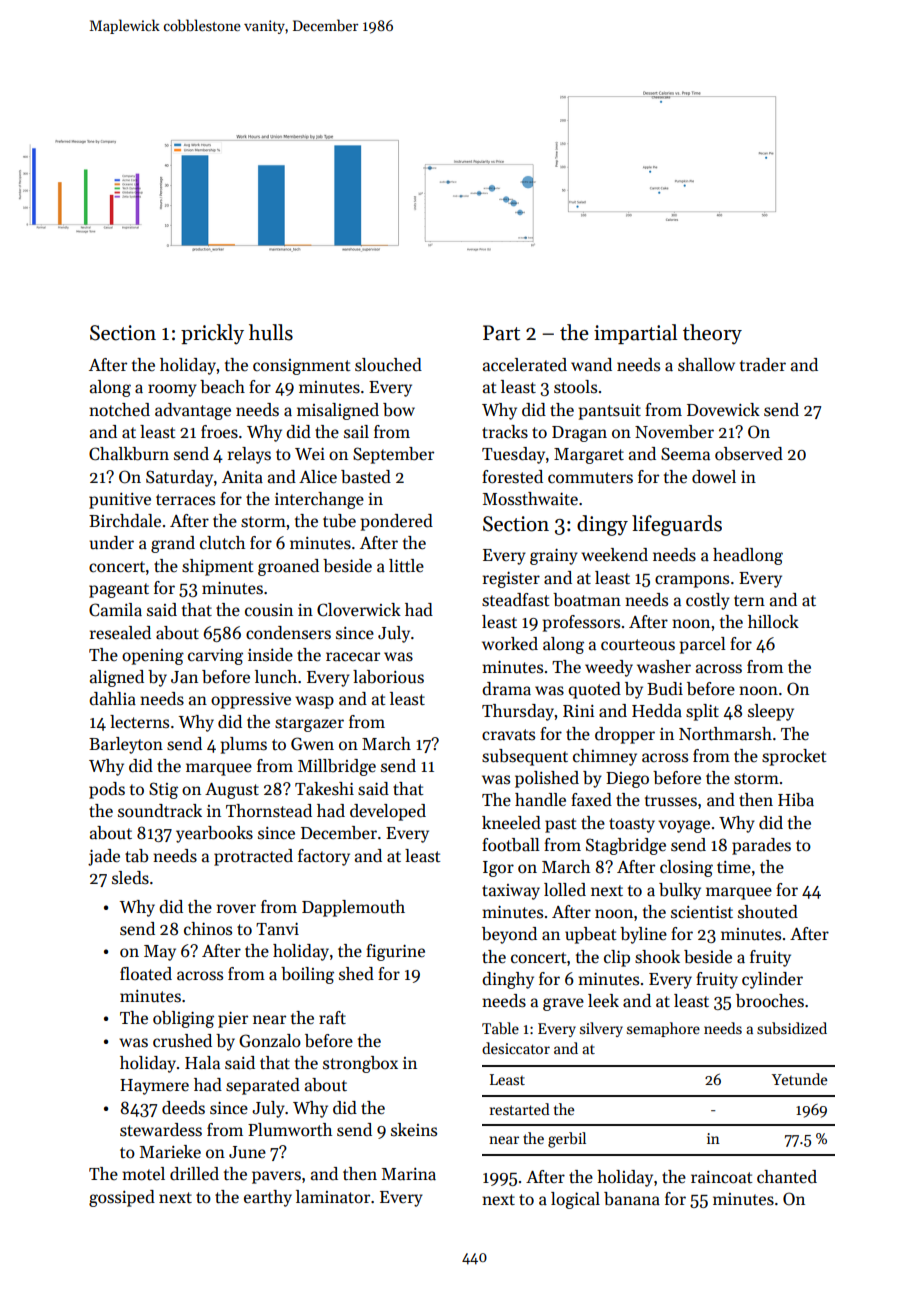 This image has height=1314, width=924. I want to click on Tanvi, so click(277, 929).
